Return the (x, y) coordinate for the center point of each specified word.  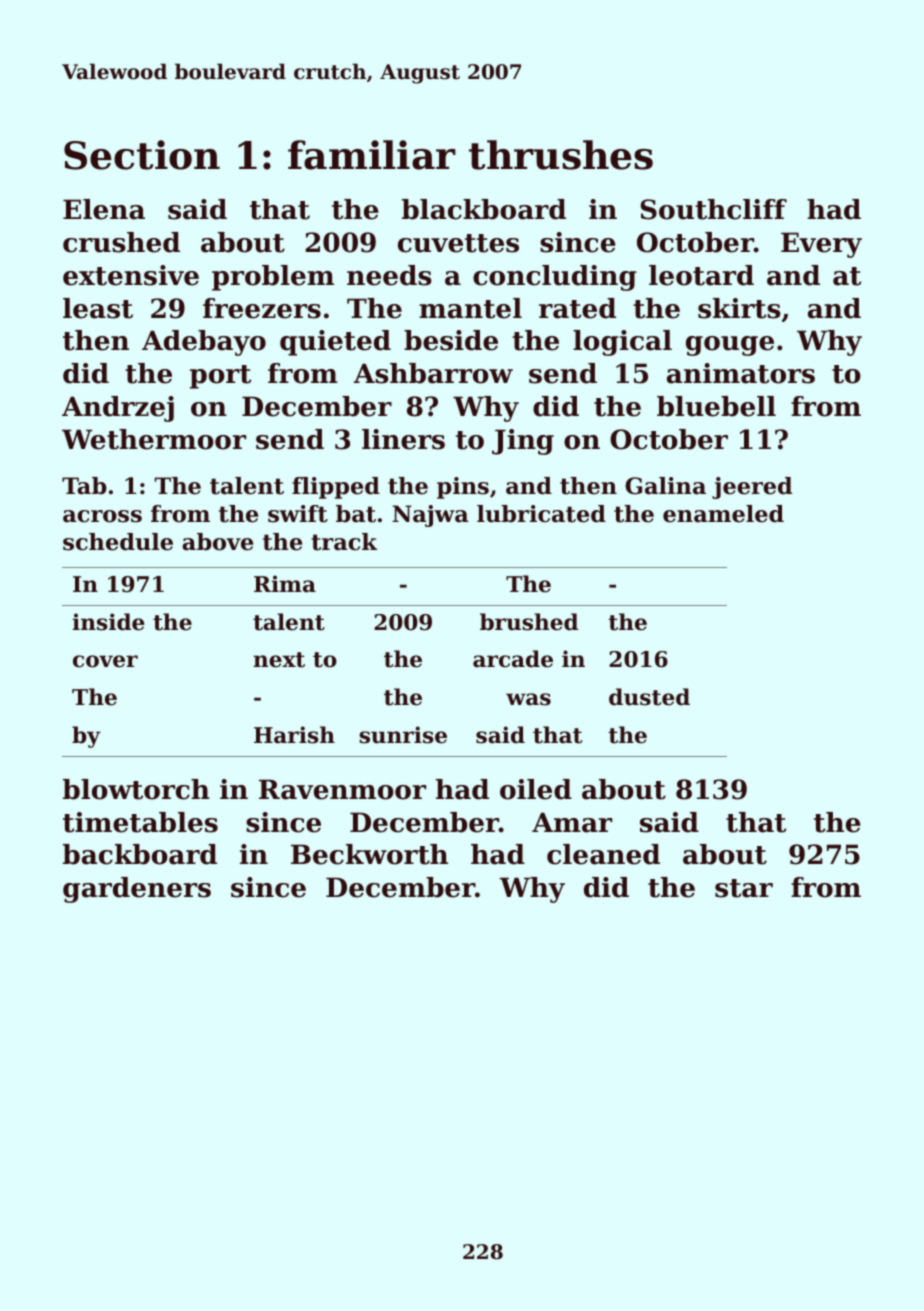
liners (403, 439)
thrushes (561, 155)
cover (105, 661)
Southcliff (714, 209)
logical (622, 343)
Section (142, 155)
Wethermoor (154, 439)
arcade (513, 659)
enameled (723, 514)
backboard (140, 854)
